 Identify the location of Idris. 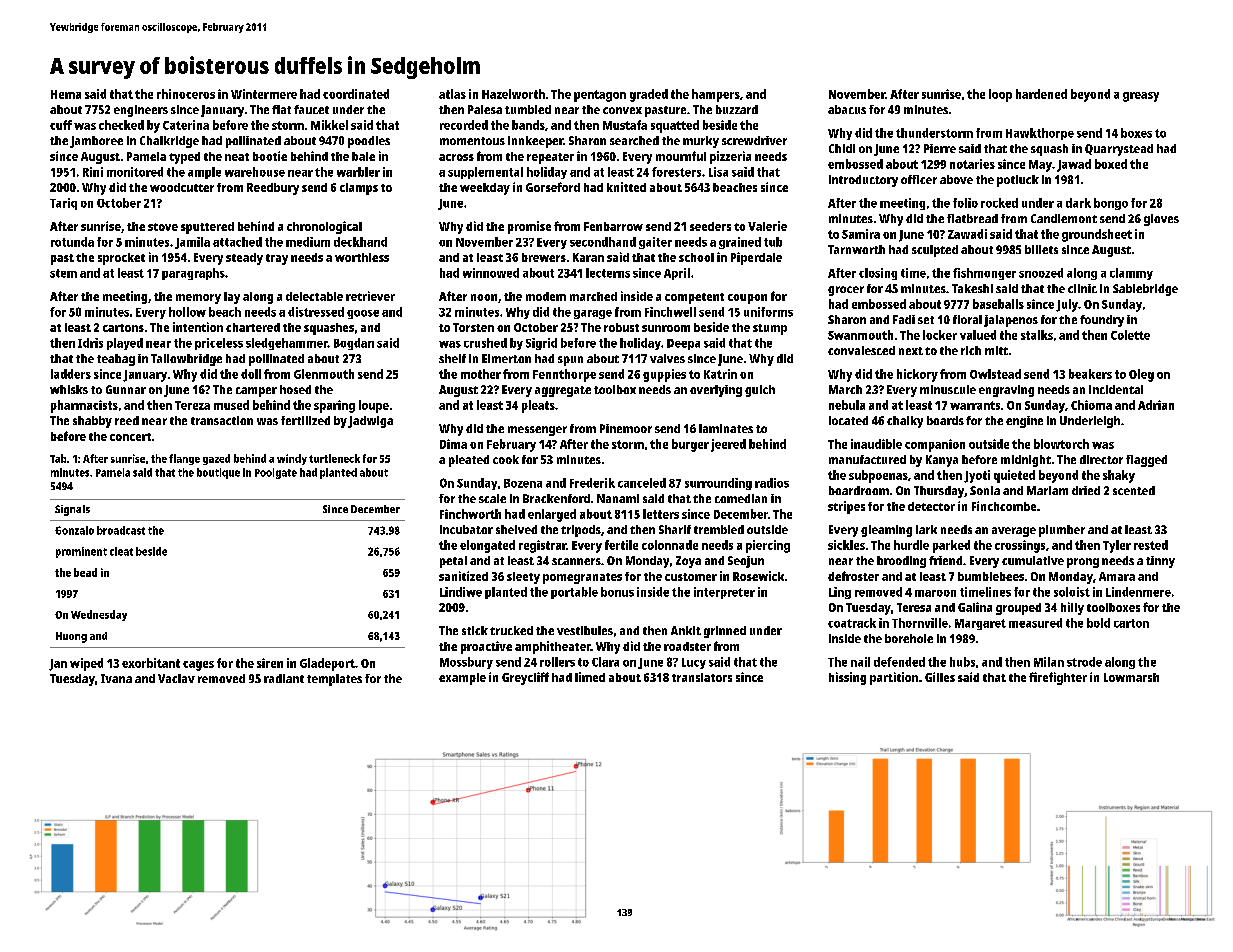
(90, 343).
